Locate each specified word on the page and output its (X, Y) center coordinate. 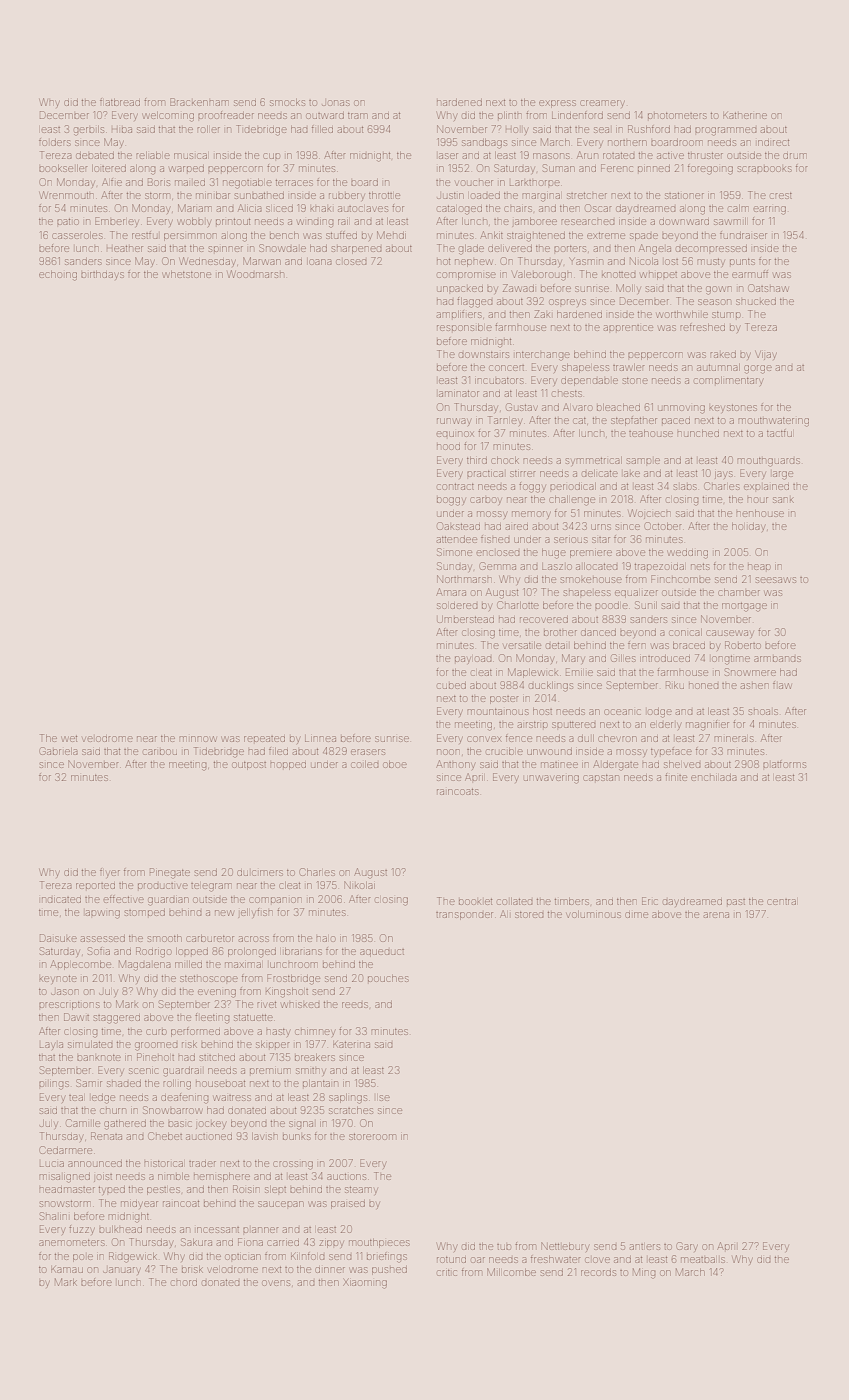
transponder (464, 916)
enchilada (714, 778)
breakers (315, 1057)
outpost (249, 766)
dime (636, 915)
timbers (572, 901)
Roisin (246, 1189)
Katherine (745, 116)
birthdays (102, 275)
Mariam (194, 208)
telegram (211, 887)
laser (448, 156)
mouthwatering (774, 422)
